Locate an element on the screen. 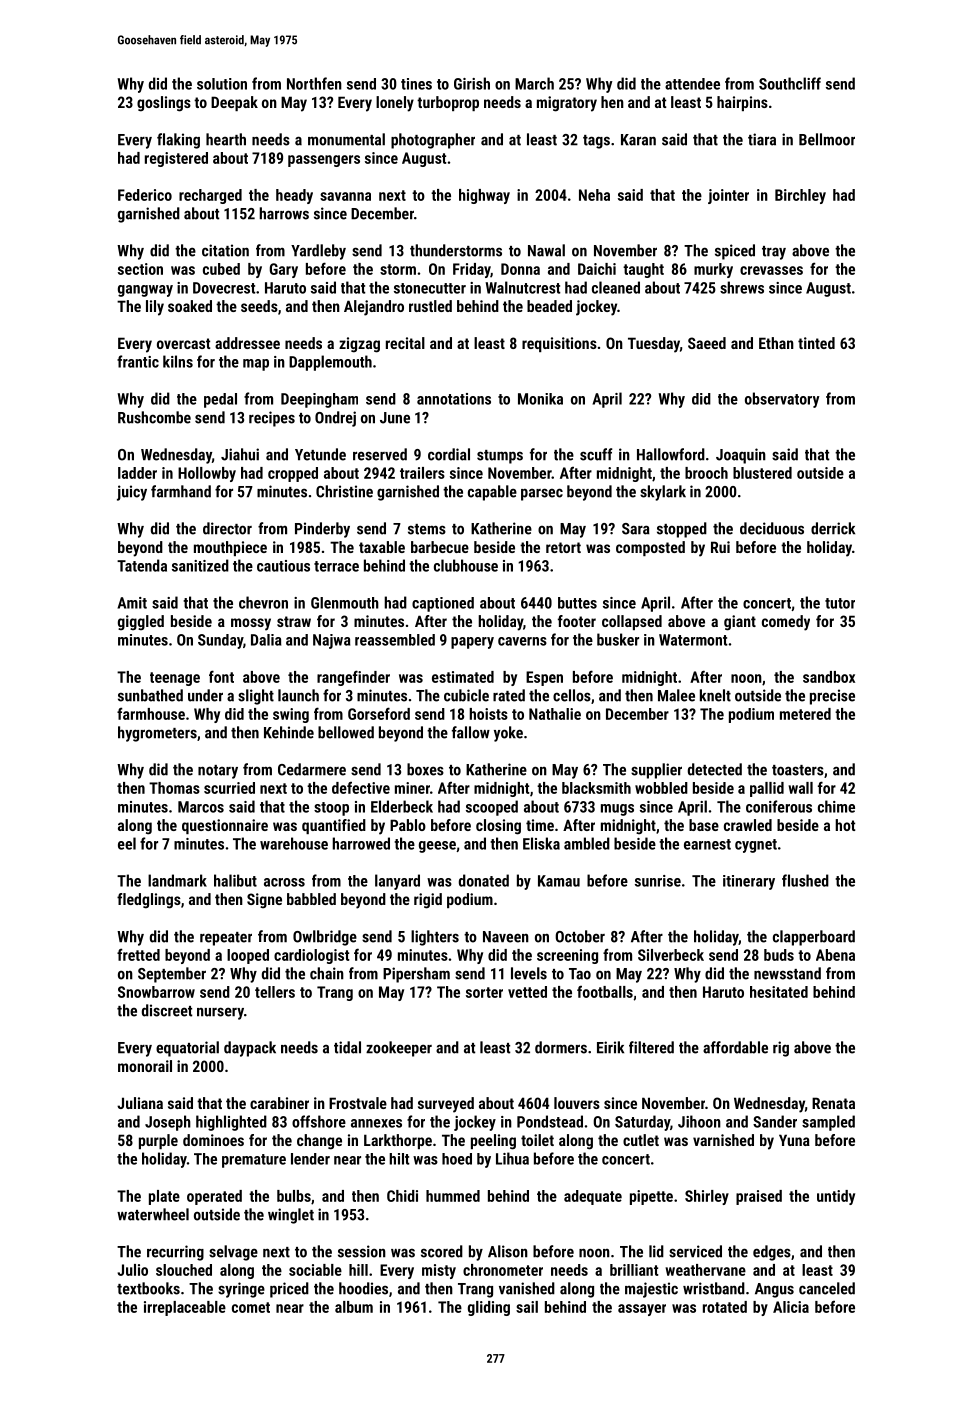 Image resolution: width=973 pixels, height=1409 pixels. brilliant is located at coordinates (634, 1270).
